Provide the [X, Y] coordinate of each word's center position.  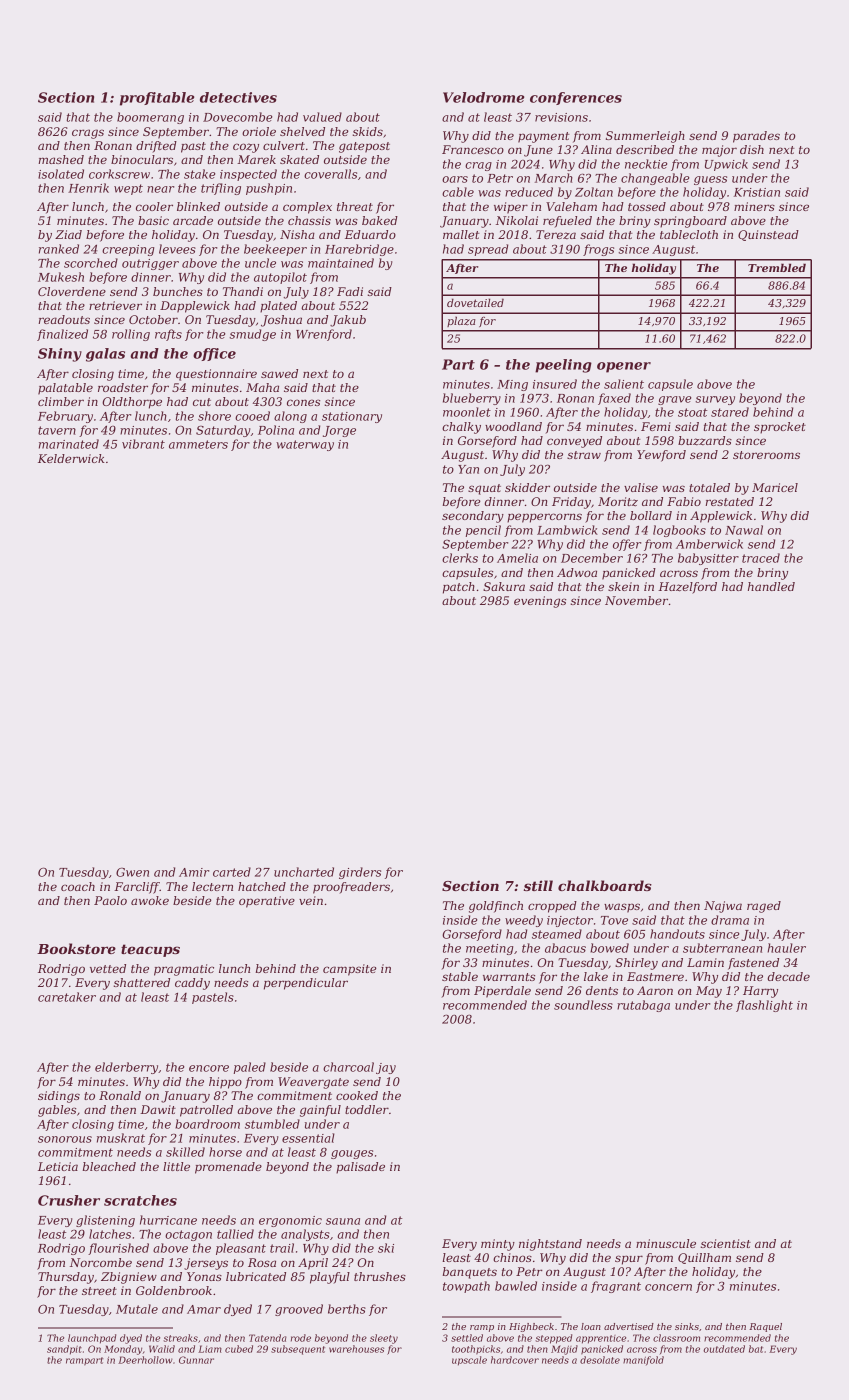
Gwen [132, 872]
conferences [576, 98]
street [99, 1291]
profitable [157, 99]
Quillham [704, 1258]
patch [459, 588]
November [636, 600]
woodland [513, 426]
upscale [469, 1361]
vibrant [143, 444]
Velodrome [483, 97]
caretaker [67, 997]
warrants [509, 977]
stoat [692, 412]
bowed [609, 948]
